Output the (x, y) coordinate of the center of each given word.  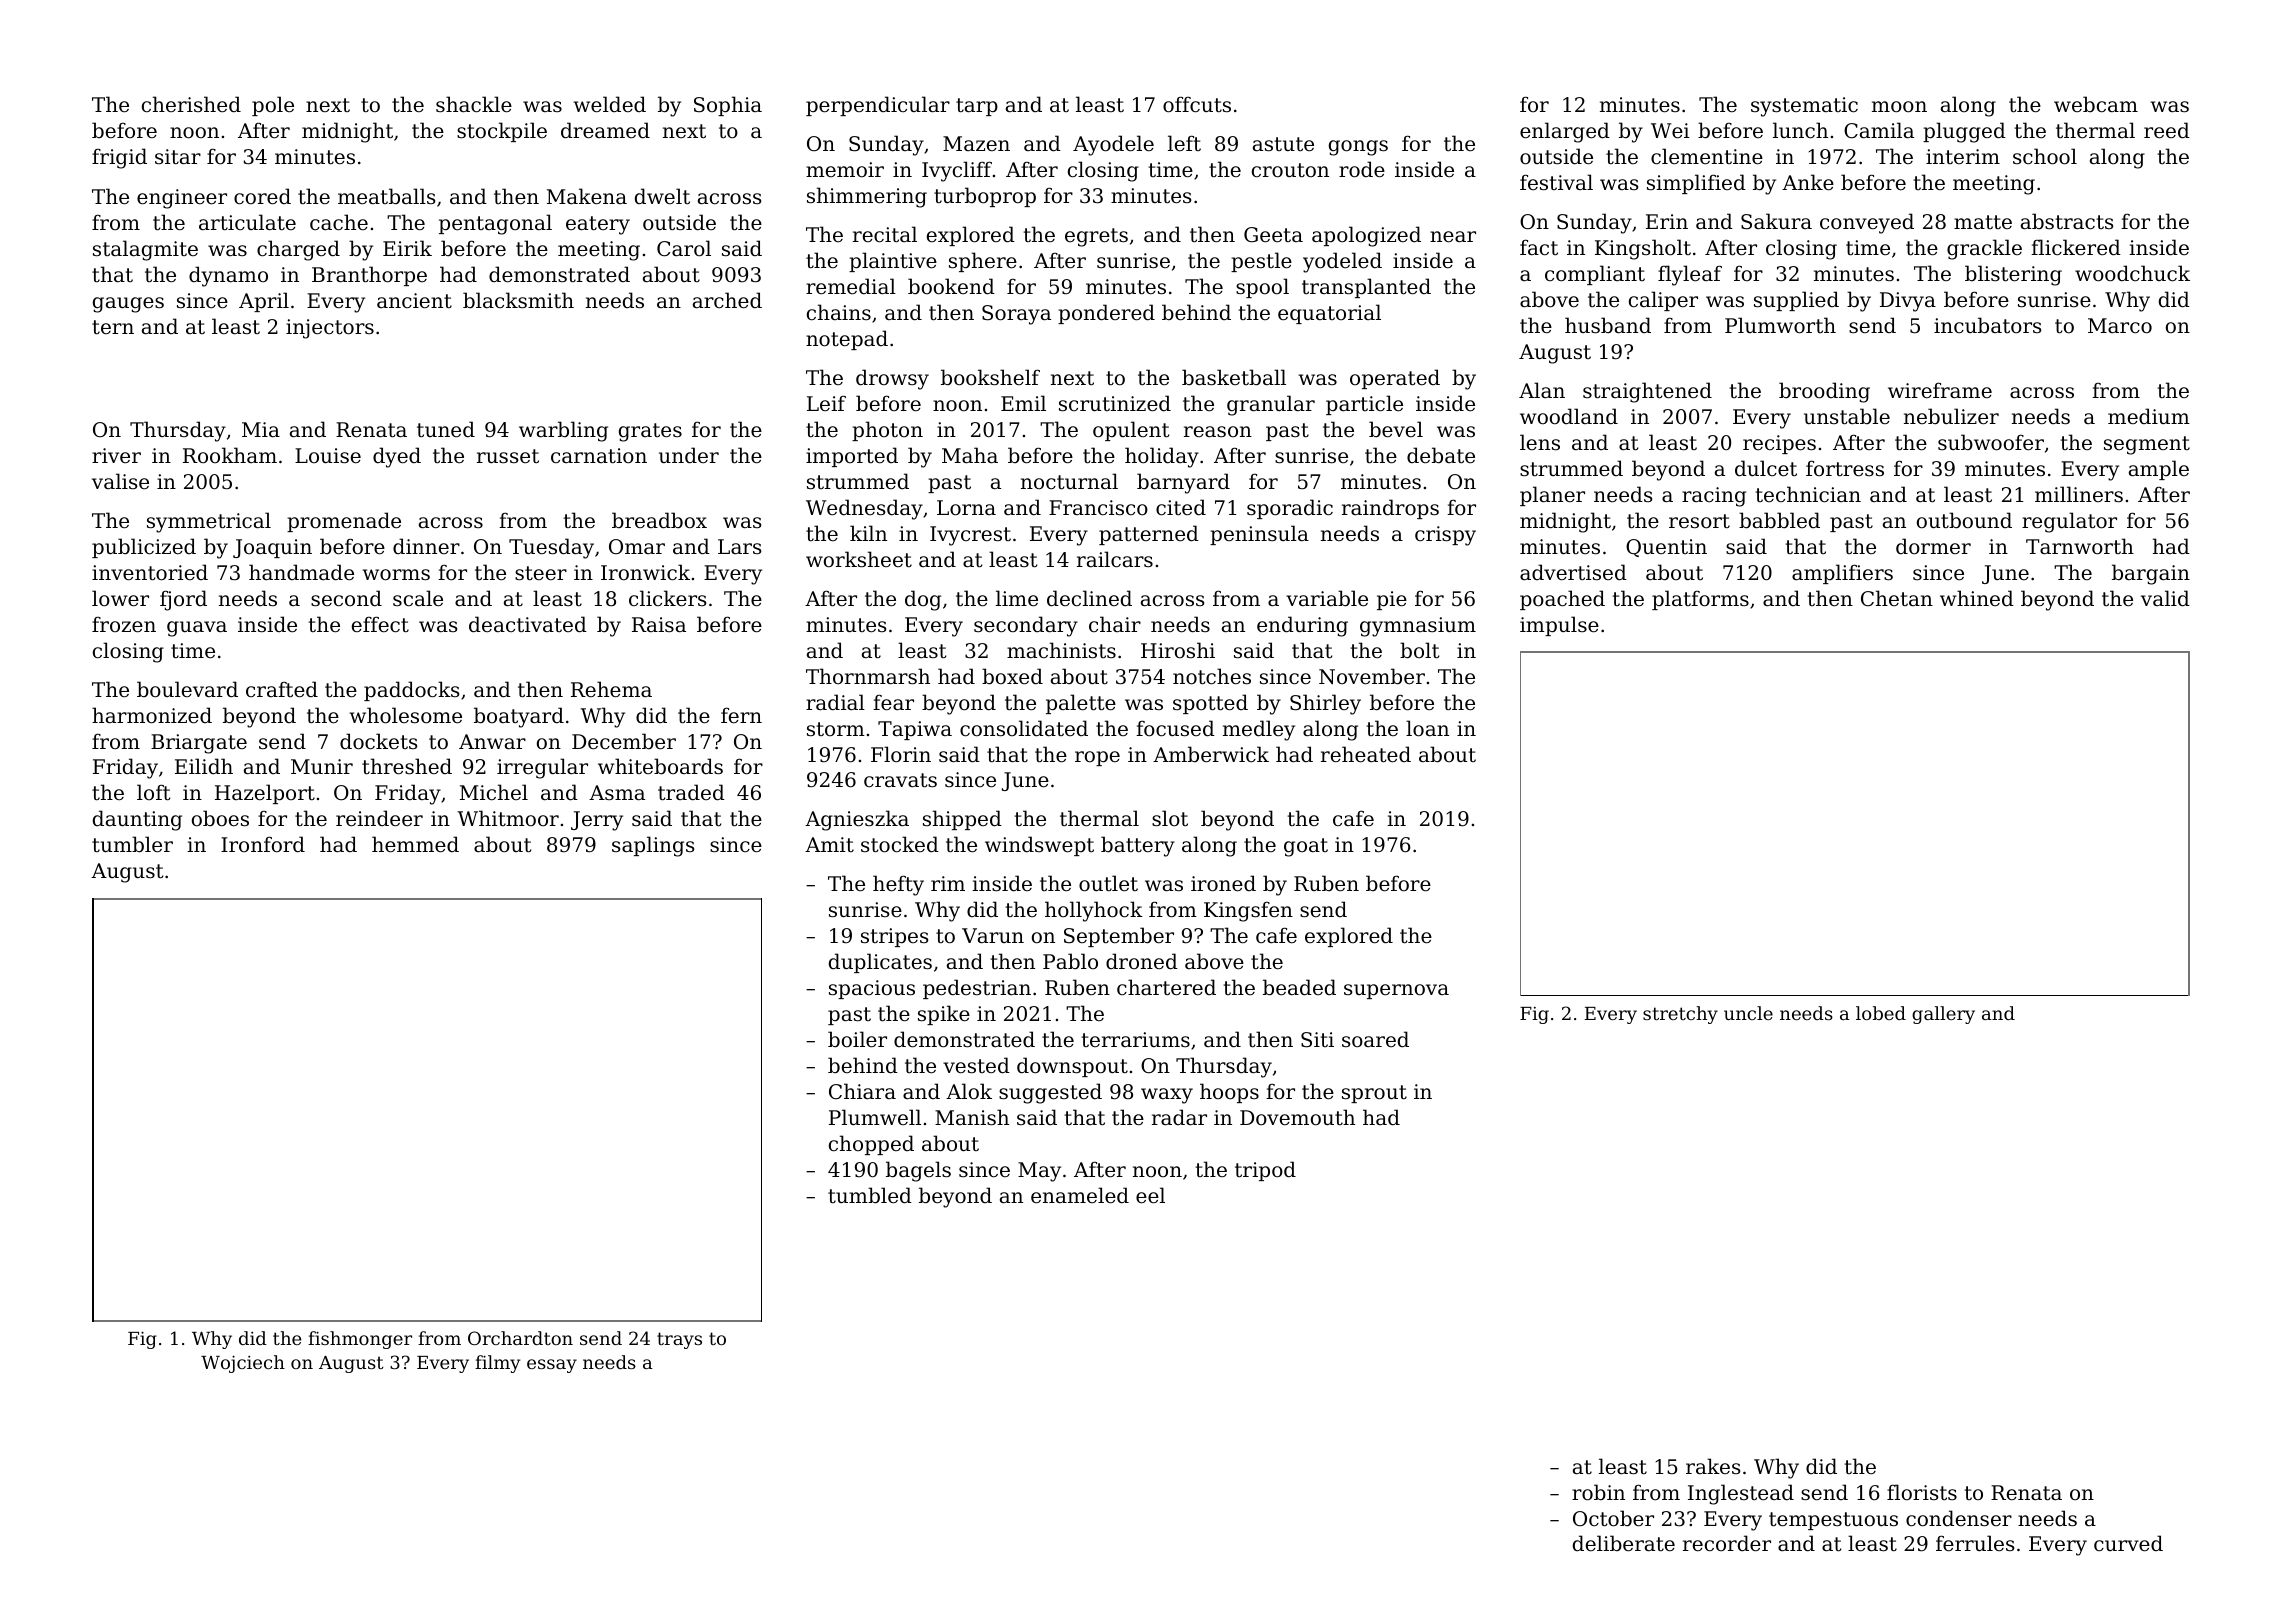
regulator (2069, 522)
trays (679, 1340)
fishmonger (360, 1340)
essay (552, 1366)
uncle (1748, 1013)
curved (2128, 1543)
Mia (261, 429)
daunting (137, 820)
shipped (962, 820)
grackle (1984, 249)
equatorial (1329, 314)
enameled (1080, 1195)
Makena (587, 196)
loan (1427, 728)
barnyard (1183, 483)
